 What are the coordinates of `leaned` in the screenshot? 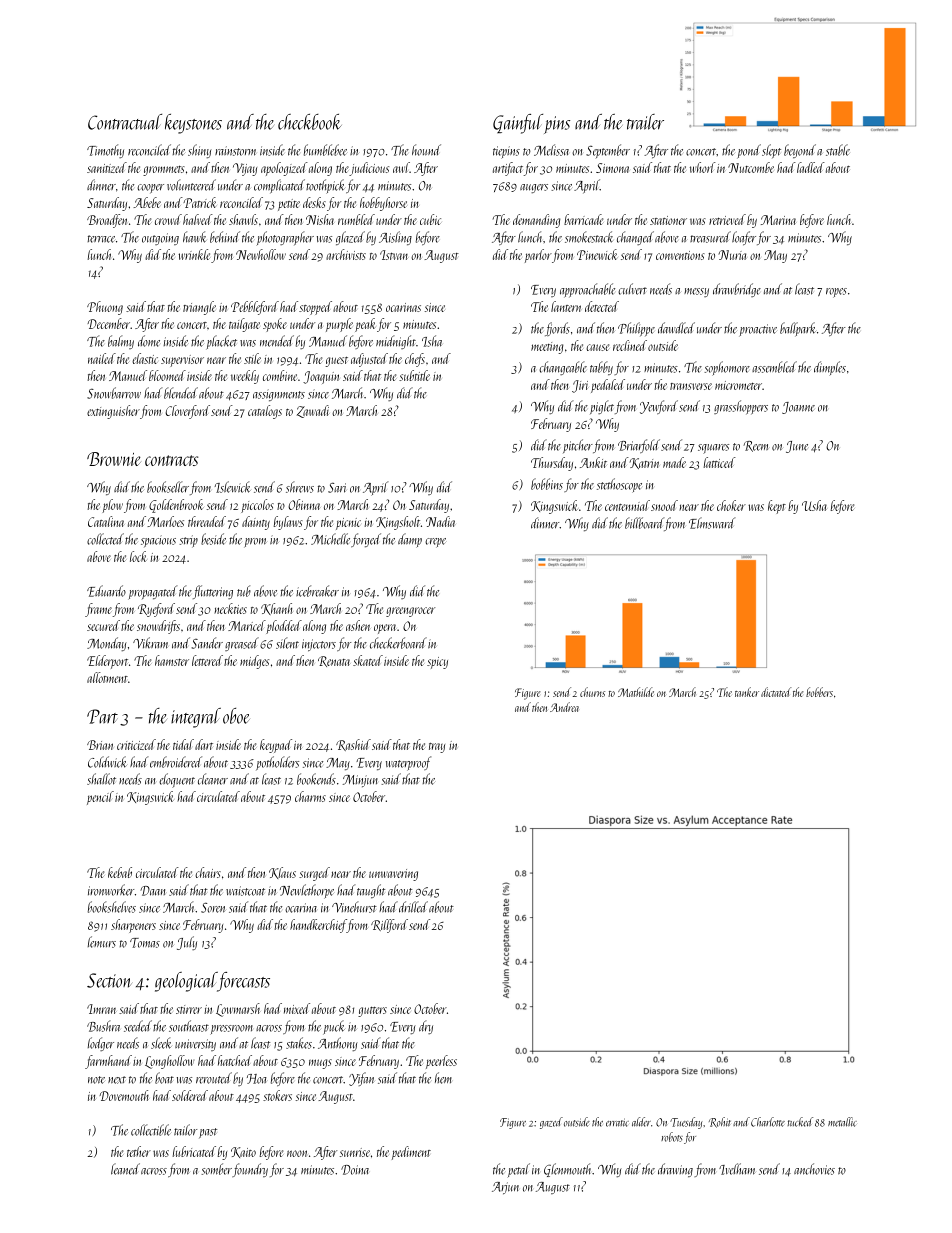 It's located at (125, 1169).
